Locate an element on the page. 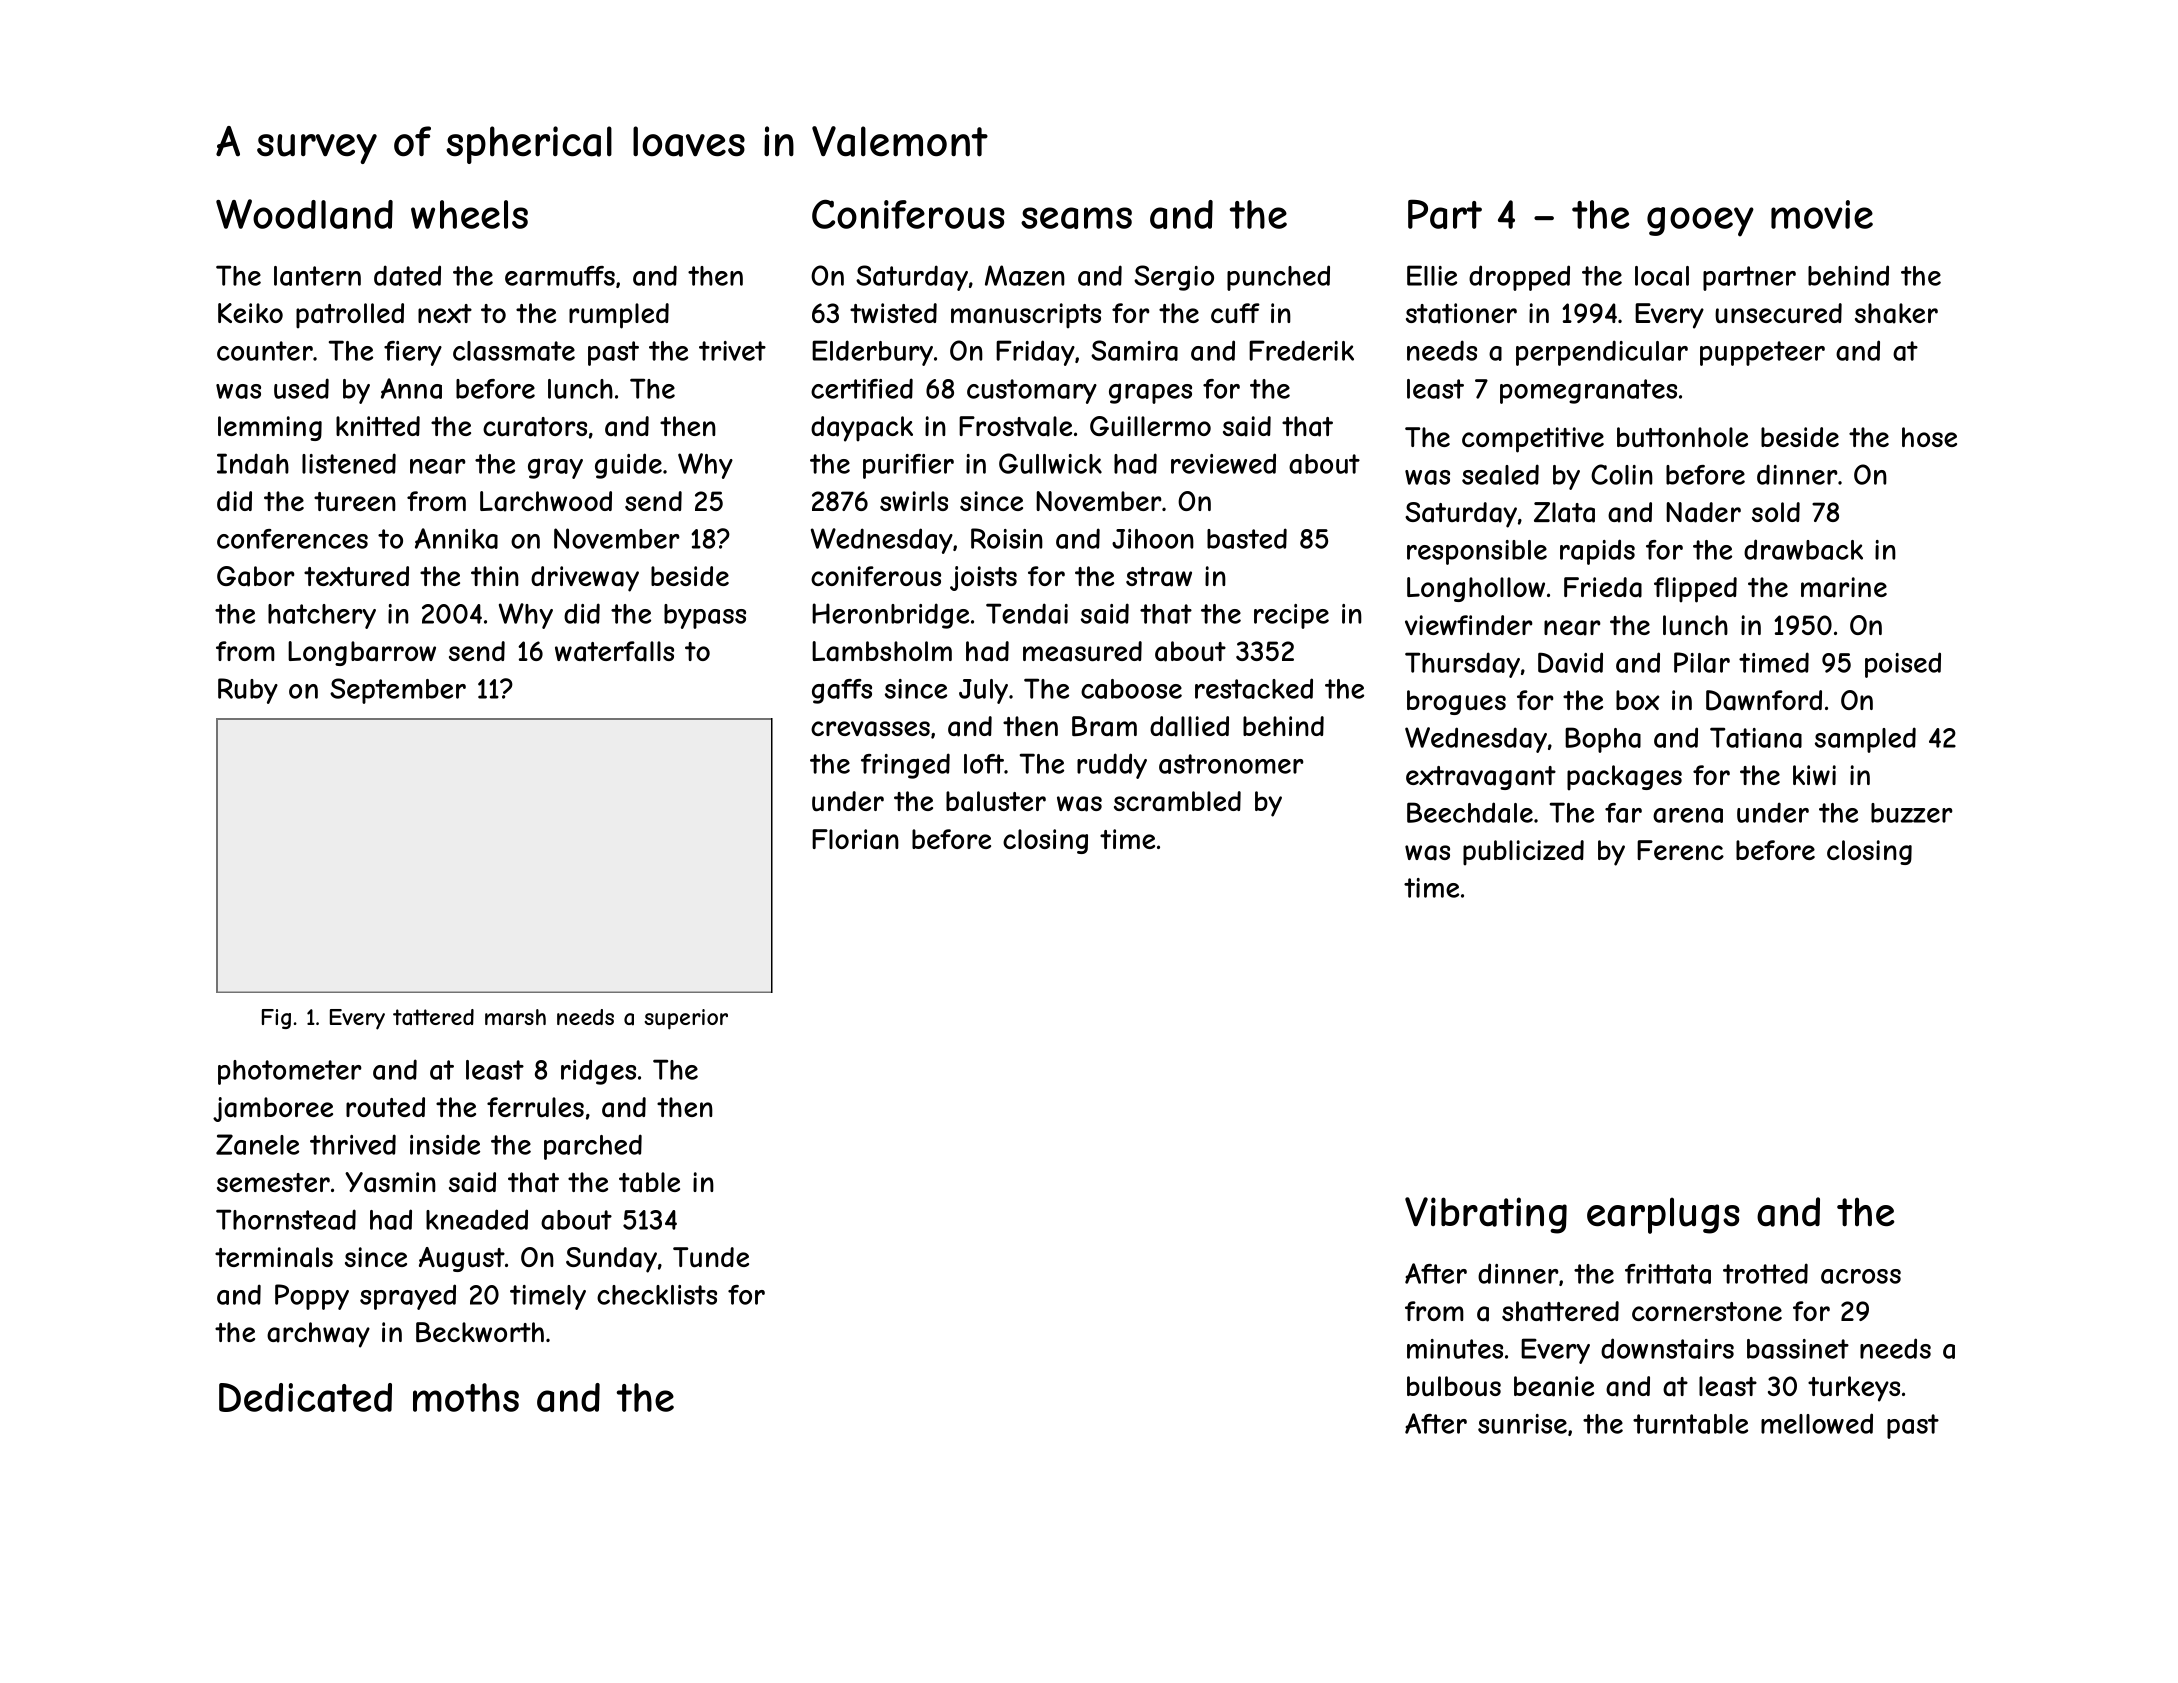 This page has width=2178, height=1683. archway is located at coordinates (318, 1335).
